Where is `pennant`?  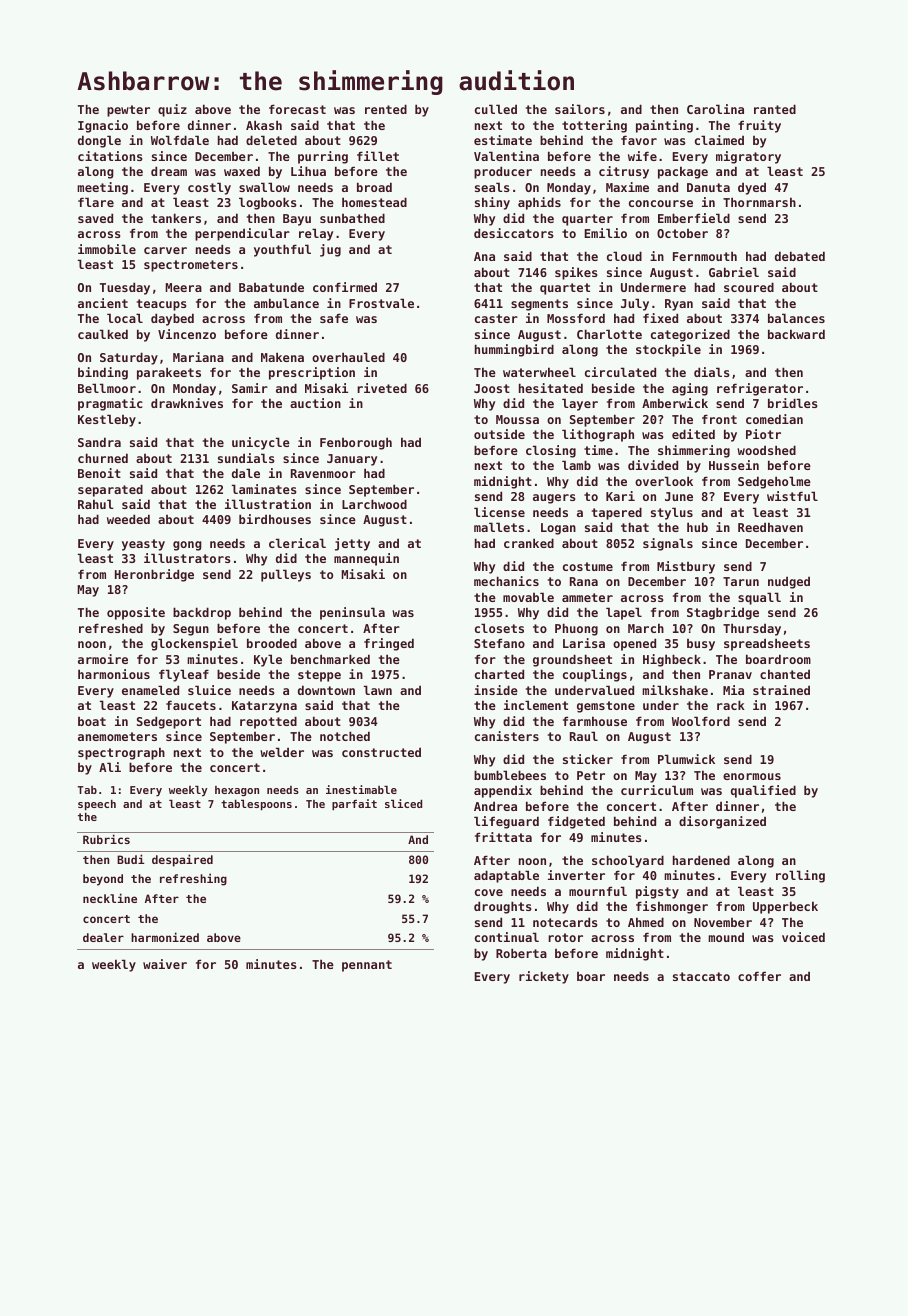 pennant is located at coordinates (367, 966).
